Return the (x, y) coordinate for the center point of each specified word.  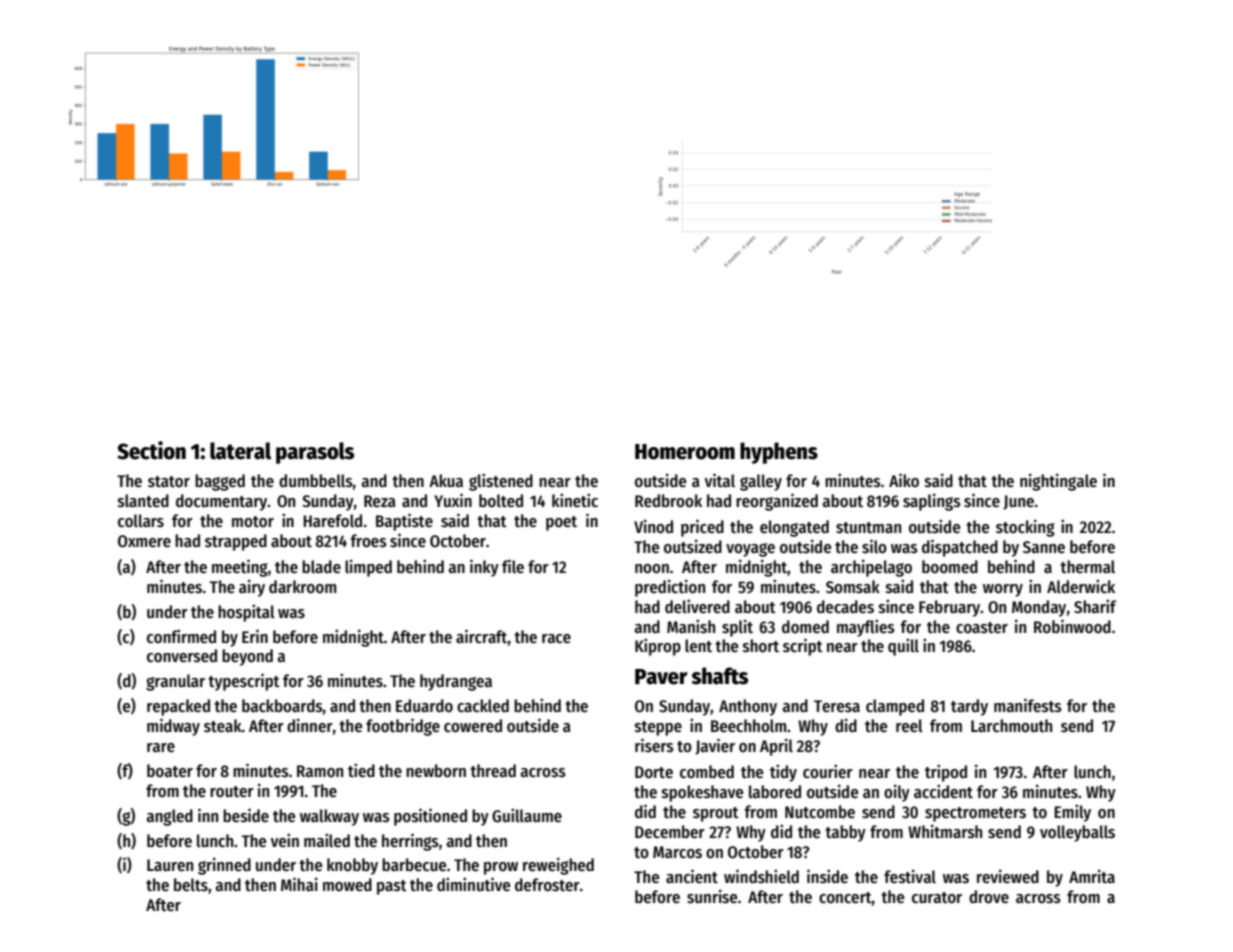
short (761, 646)
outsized (693, 547)
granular (175, 682)
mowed (347, 885)
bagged (220, 482)
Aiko (904, 480)
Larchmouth (1011, 726)
